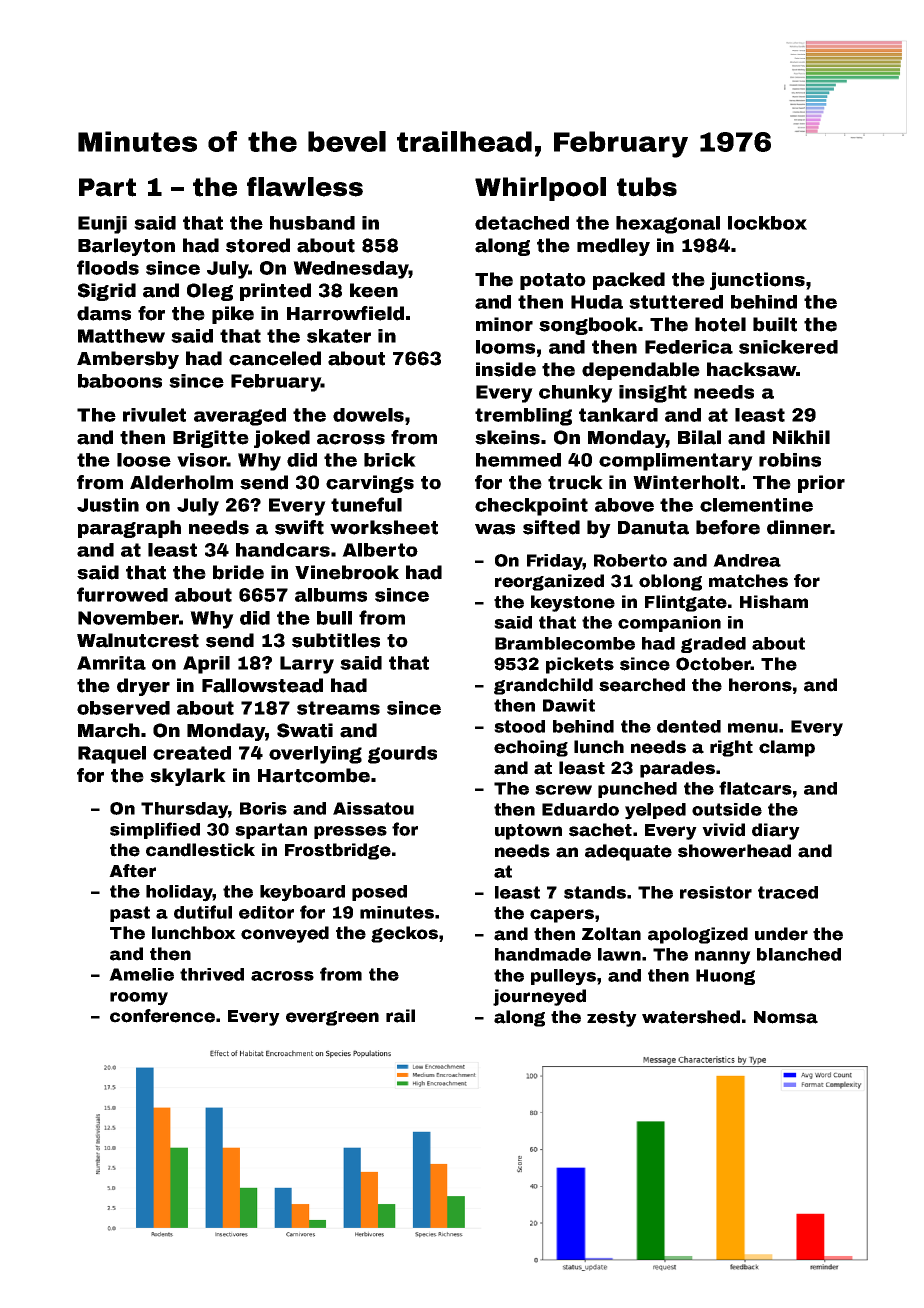 The width and height of the screenshot is (924, 1308). I want to click on capers, so click(562, 916).
